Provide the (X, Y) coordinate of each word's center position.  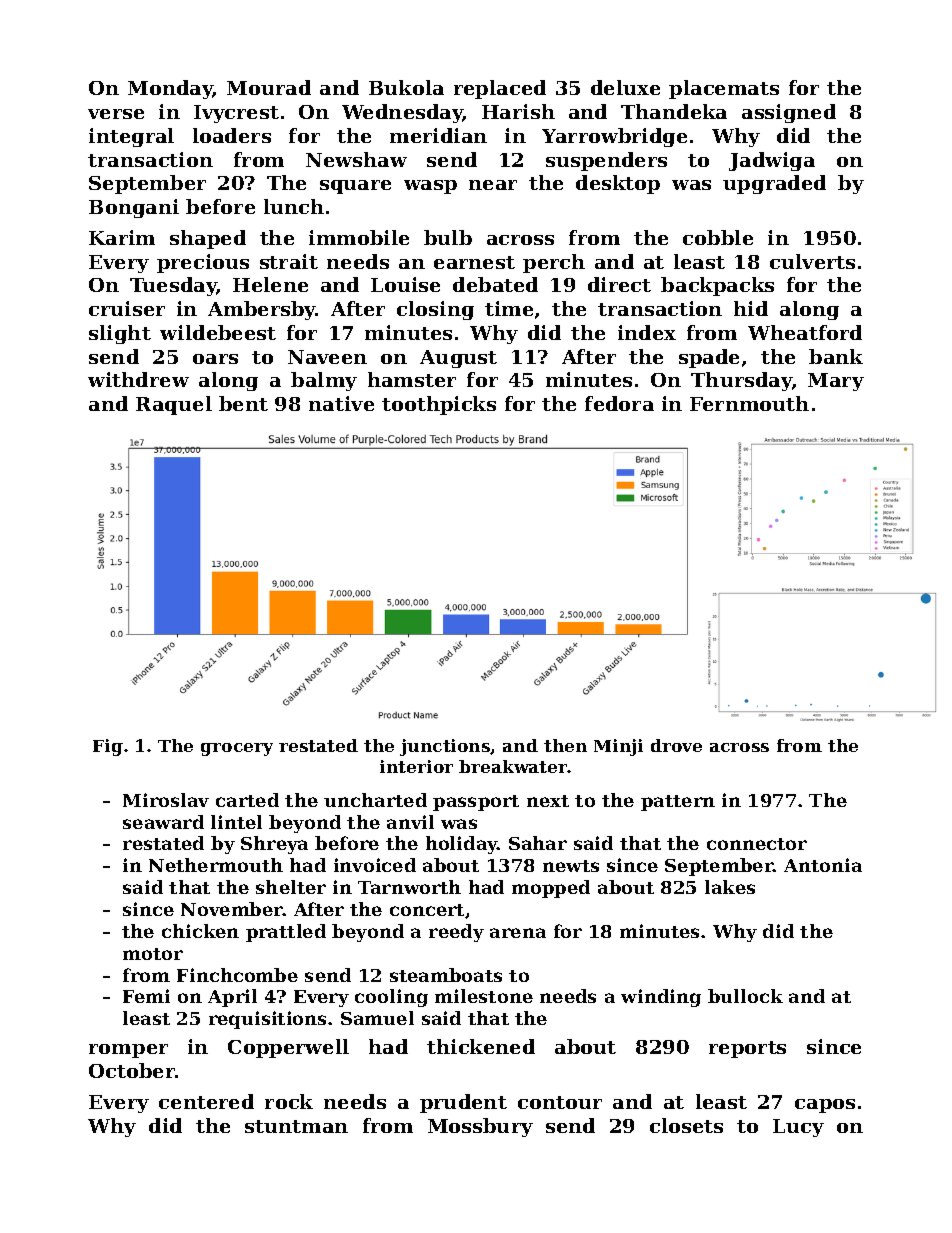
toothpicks (439, 405)
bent (243, 403)
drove (676, 745)
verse (116, 114)
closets (686, 1125)
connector (757, 844)
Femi (146, 996)
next (548, 801)
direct (619, 284)
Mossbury (480, 1127)
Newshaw (356, 159)
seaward (163, 822)
